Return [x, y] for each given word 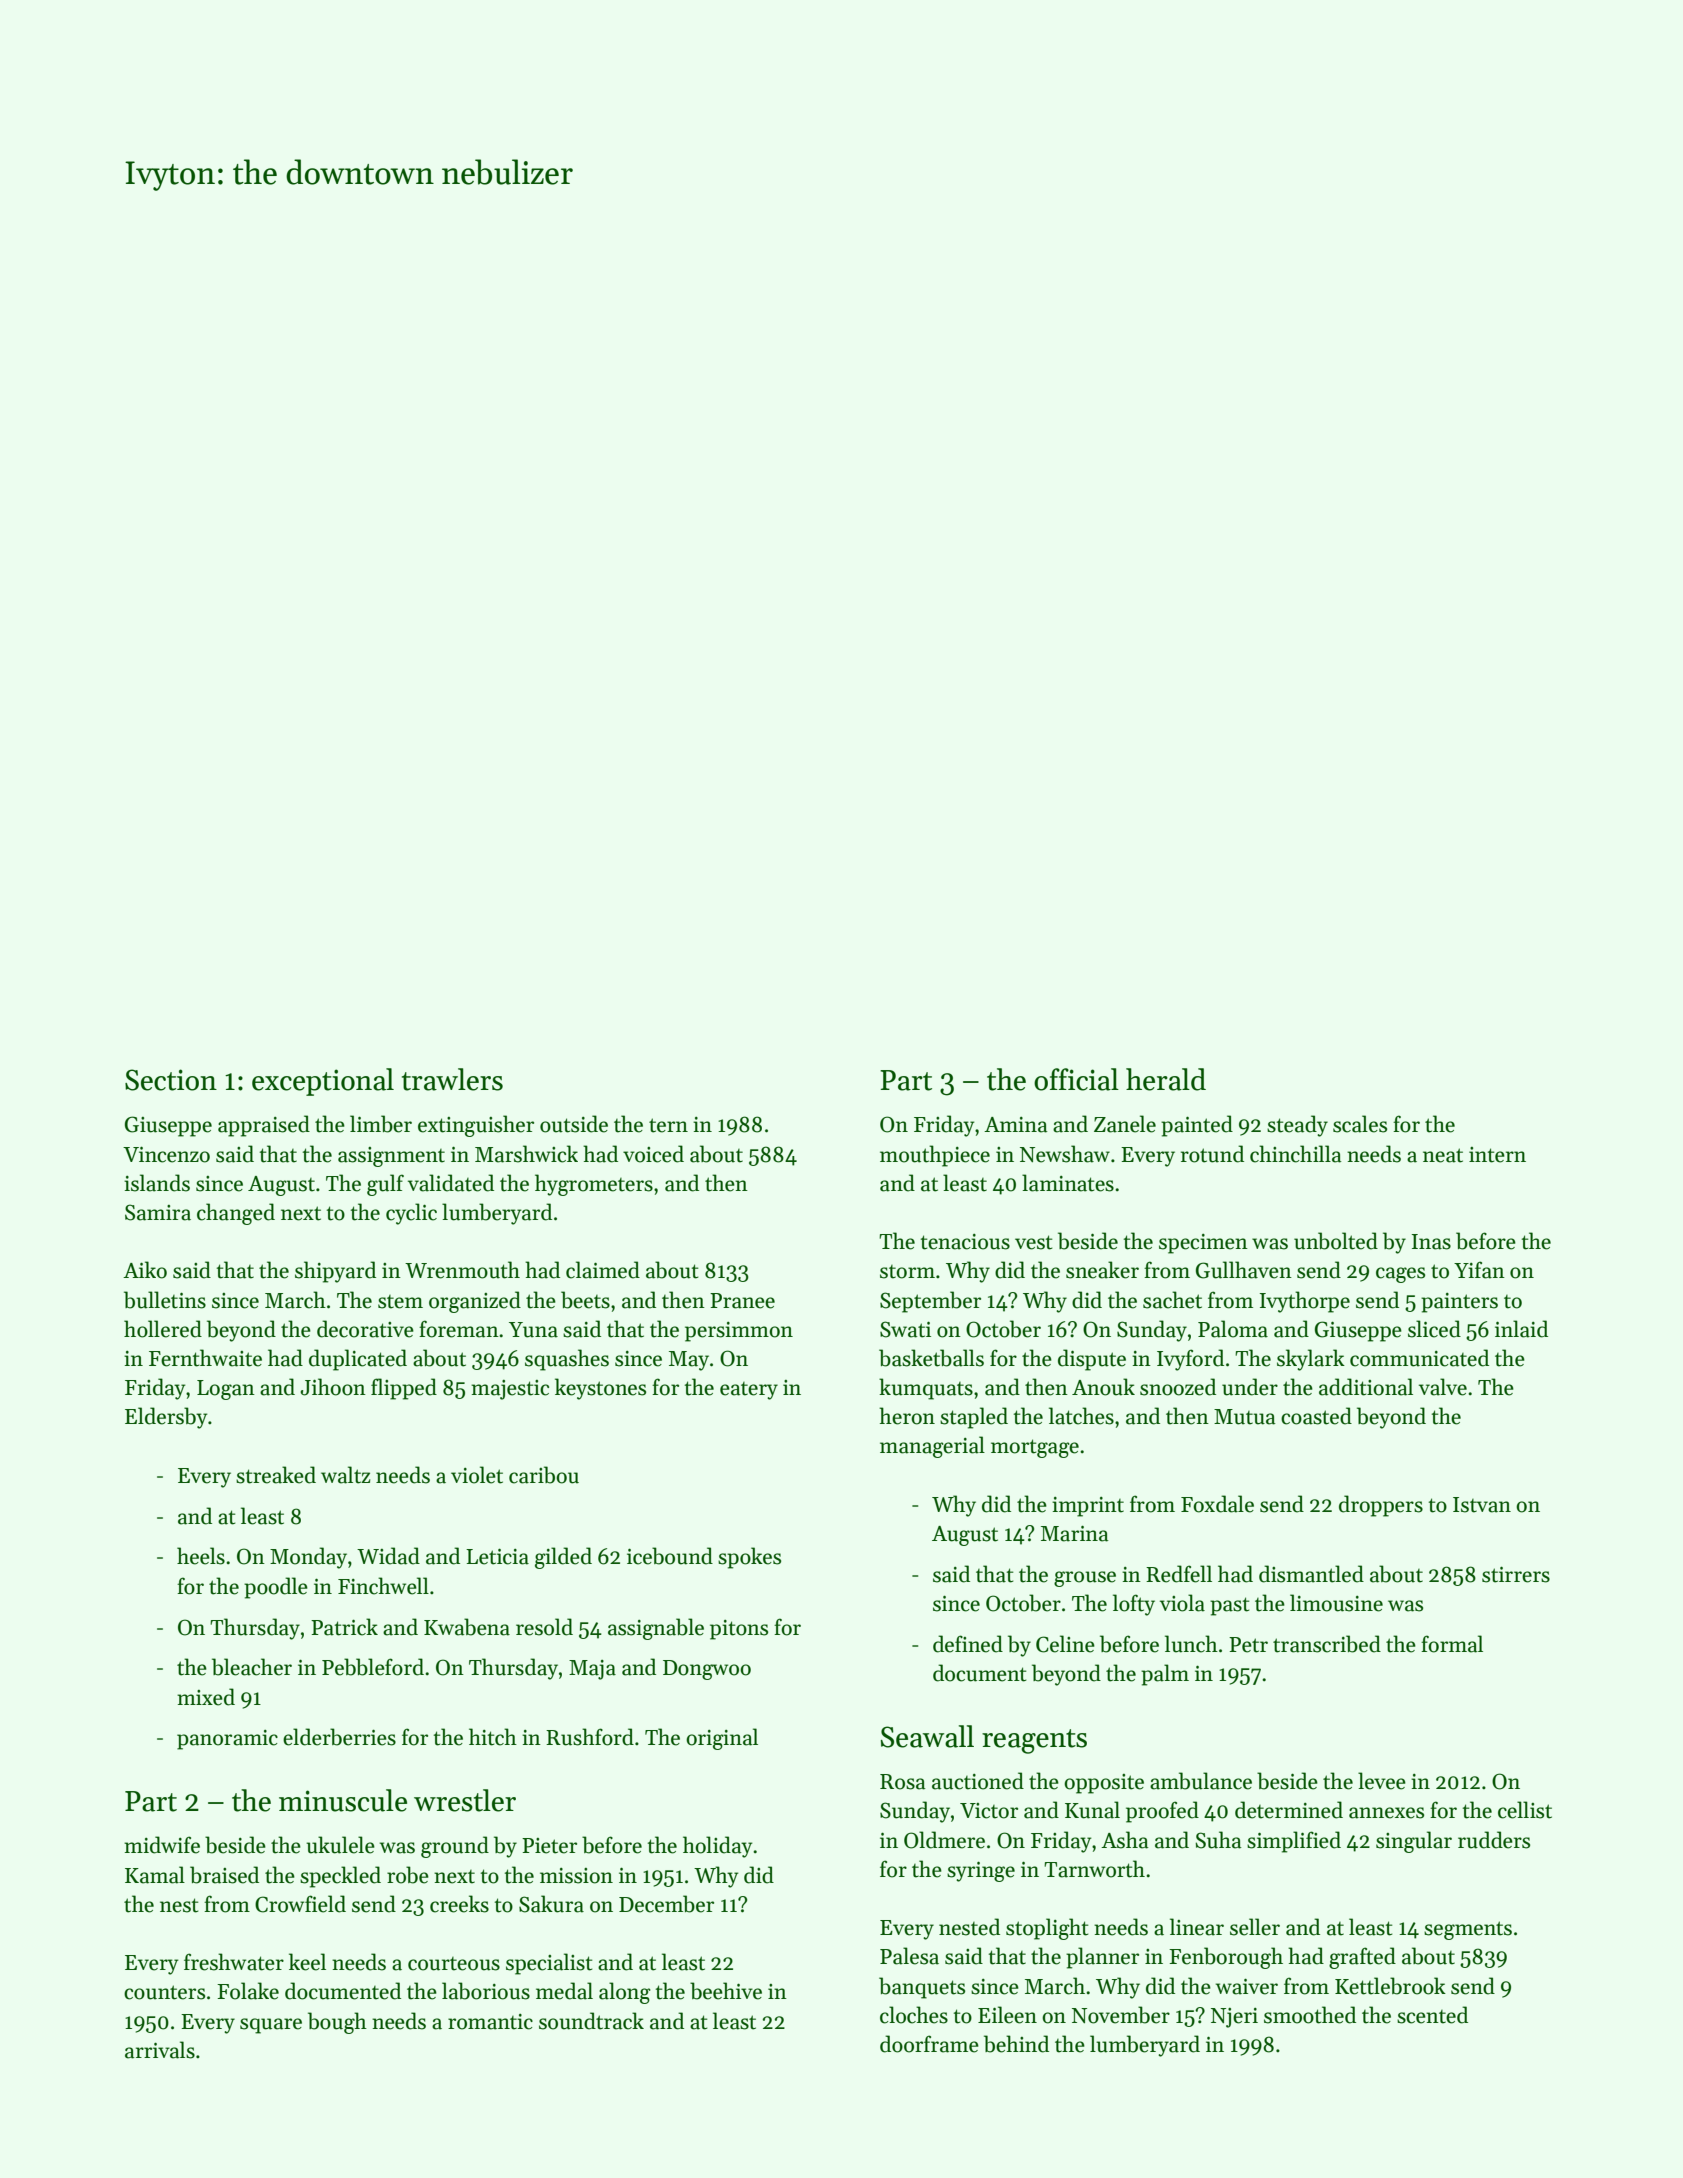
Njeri [1234, 2018]
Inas [1431, 1242]
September [930, 1302]
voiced [653, 1154]
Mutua [1245, 1417]
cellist [1525, 1810]
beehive [726, 1991]
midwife [162, 1845]
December [666, 1904]
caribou [544, 1475]
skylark [1311, 1360]
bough [337, 2023]
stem [400, 1302]
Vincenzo [166, 1155]
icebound [670, 1556]
